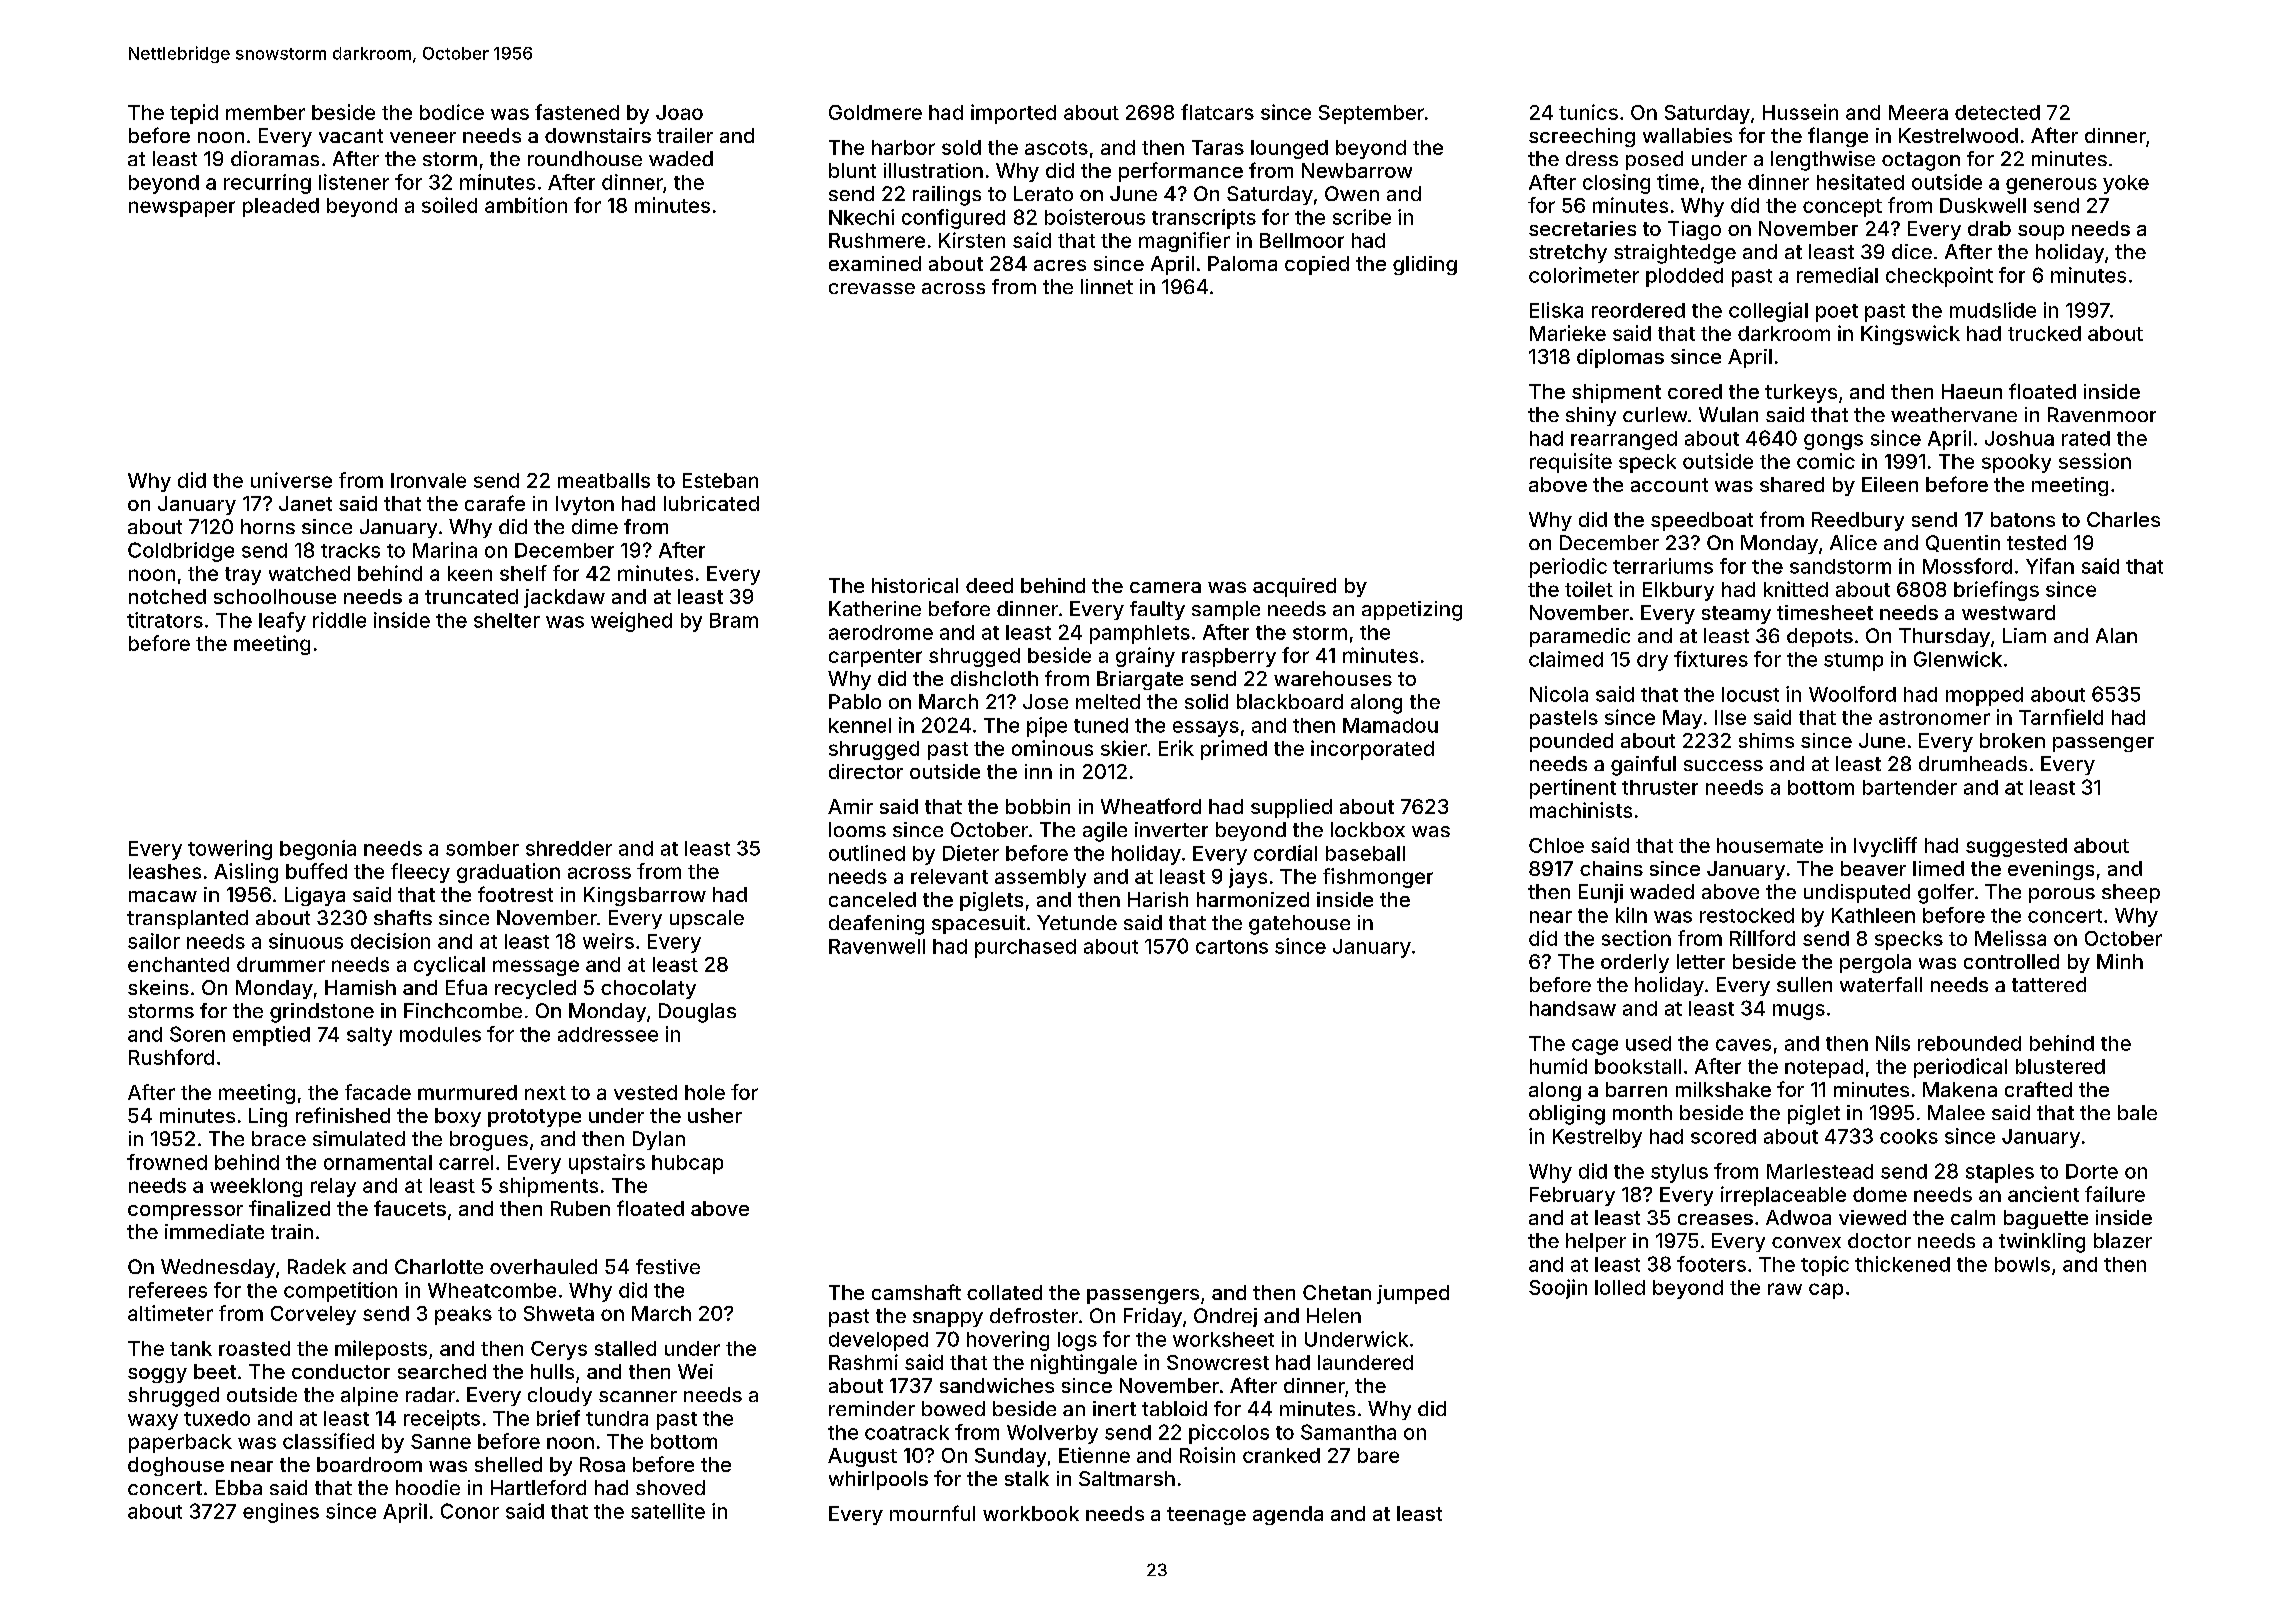 Image resolution: width=2292 pixels, height=1620 pixels. I want to click on tunics, so click(1588, 112).
